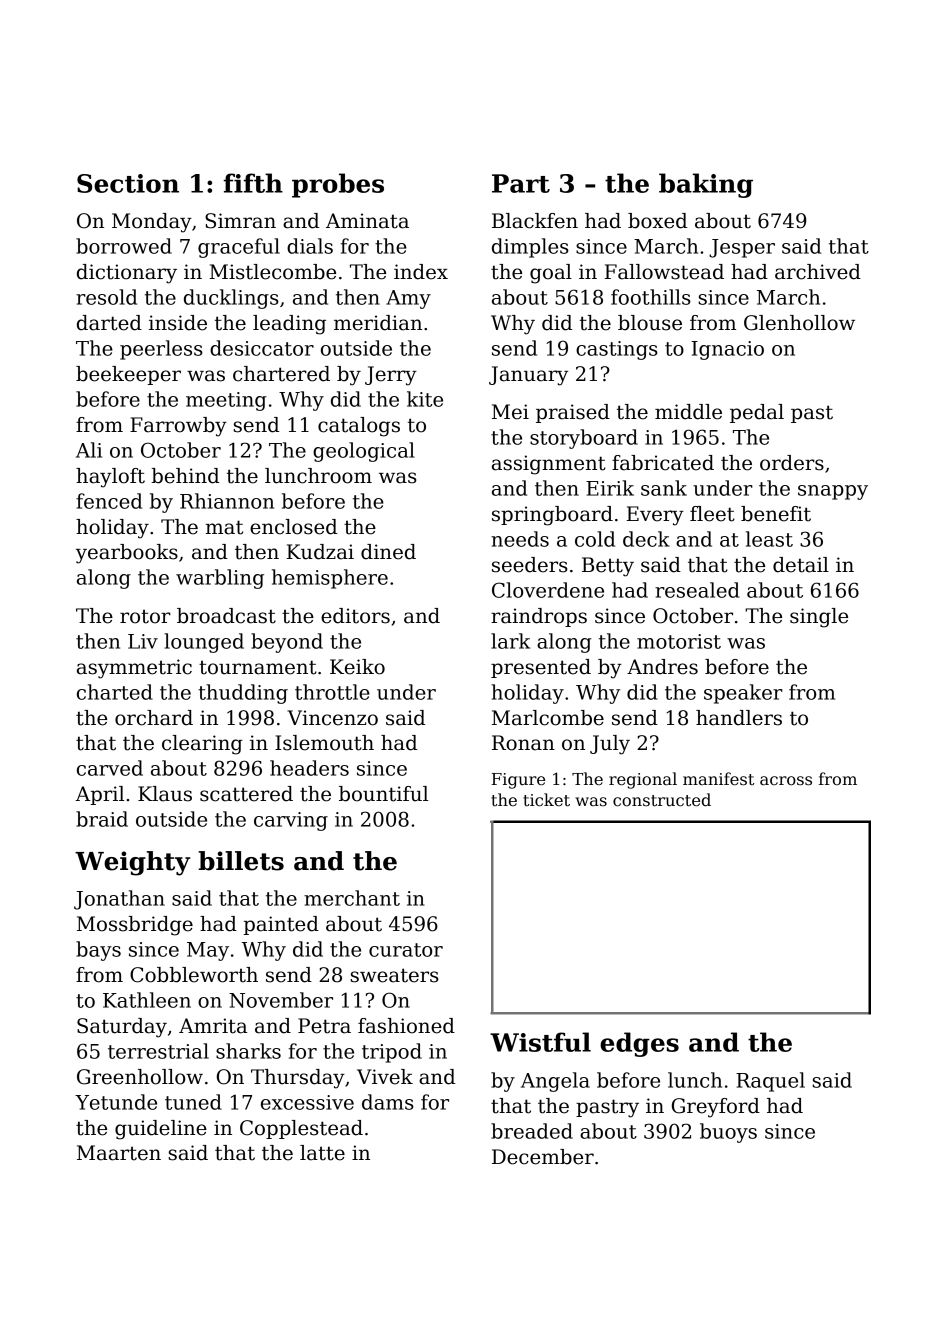  I want to click on curator, so click(406, 950).
